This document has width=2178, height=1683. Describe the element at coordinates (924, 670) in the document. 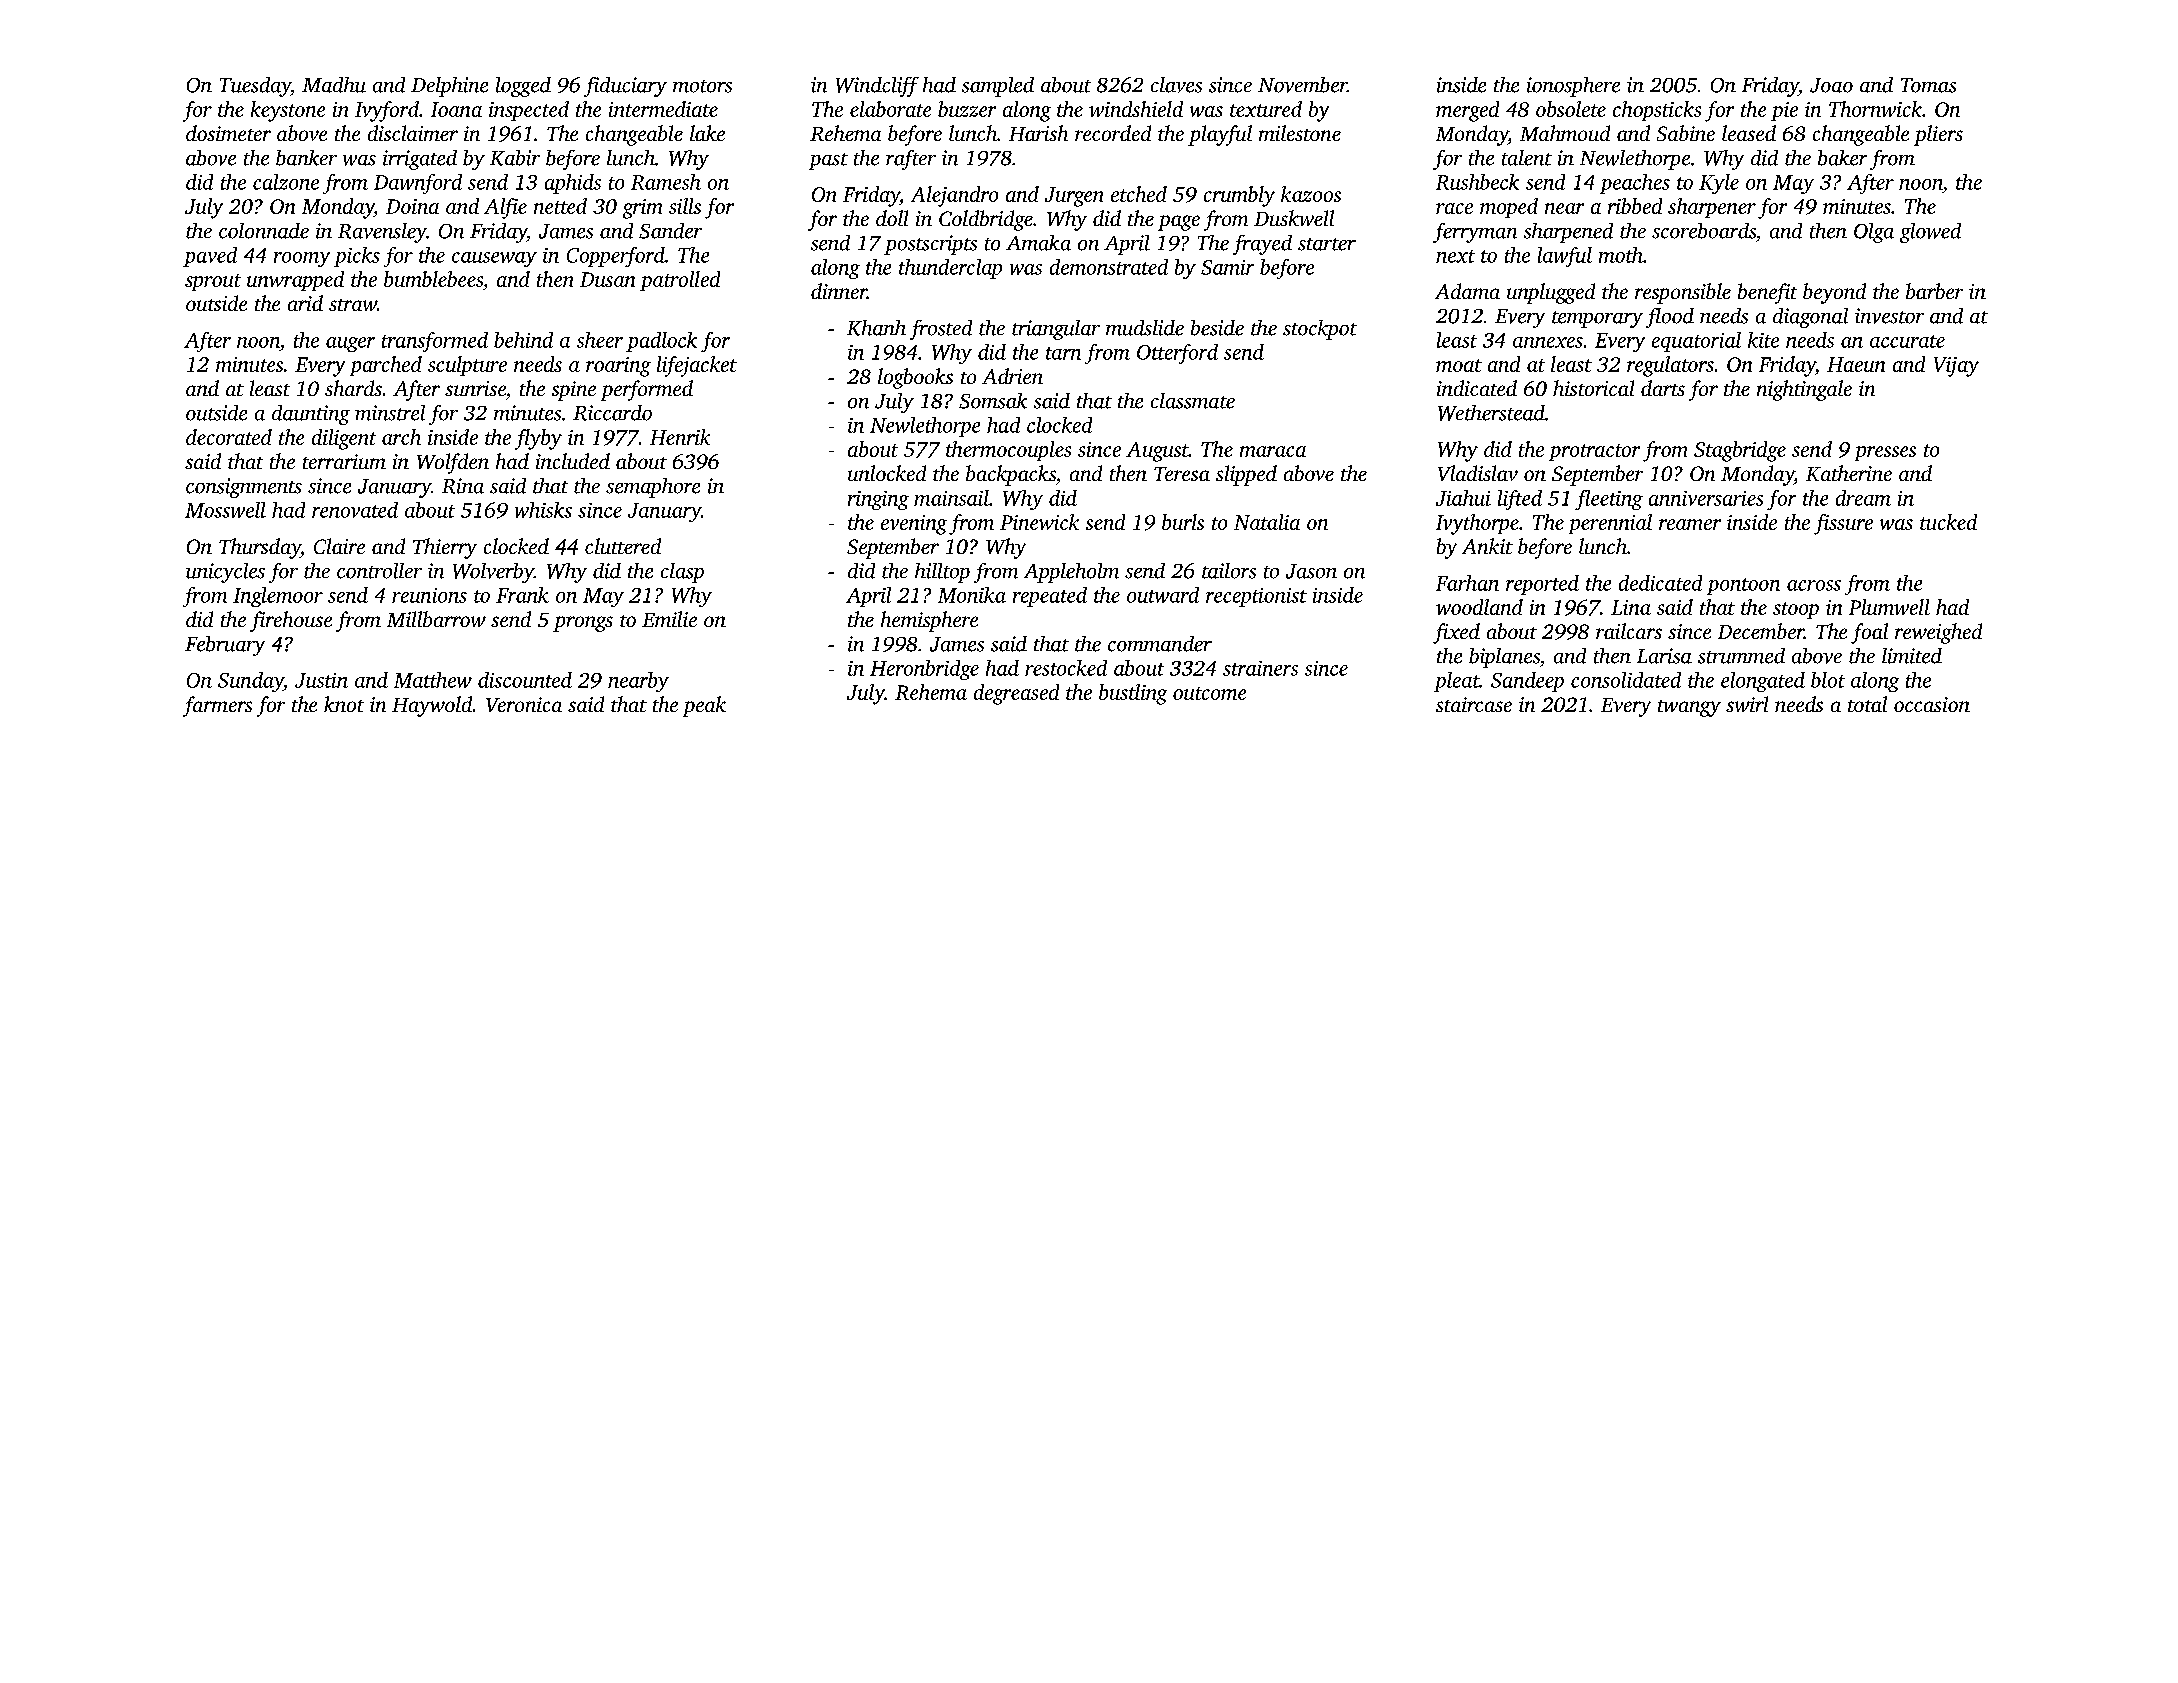

I see `Heronbridge` at that location.
